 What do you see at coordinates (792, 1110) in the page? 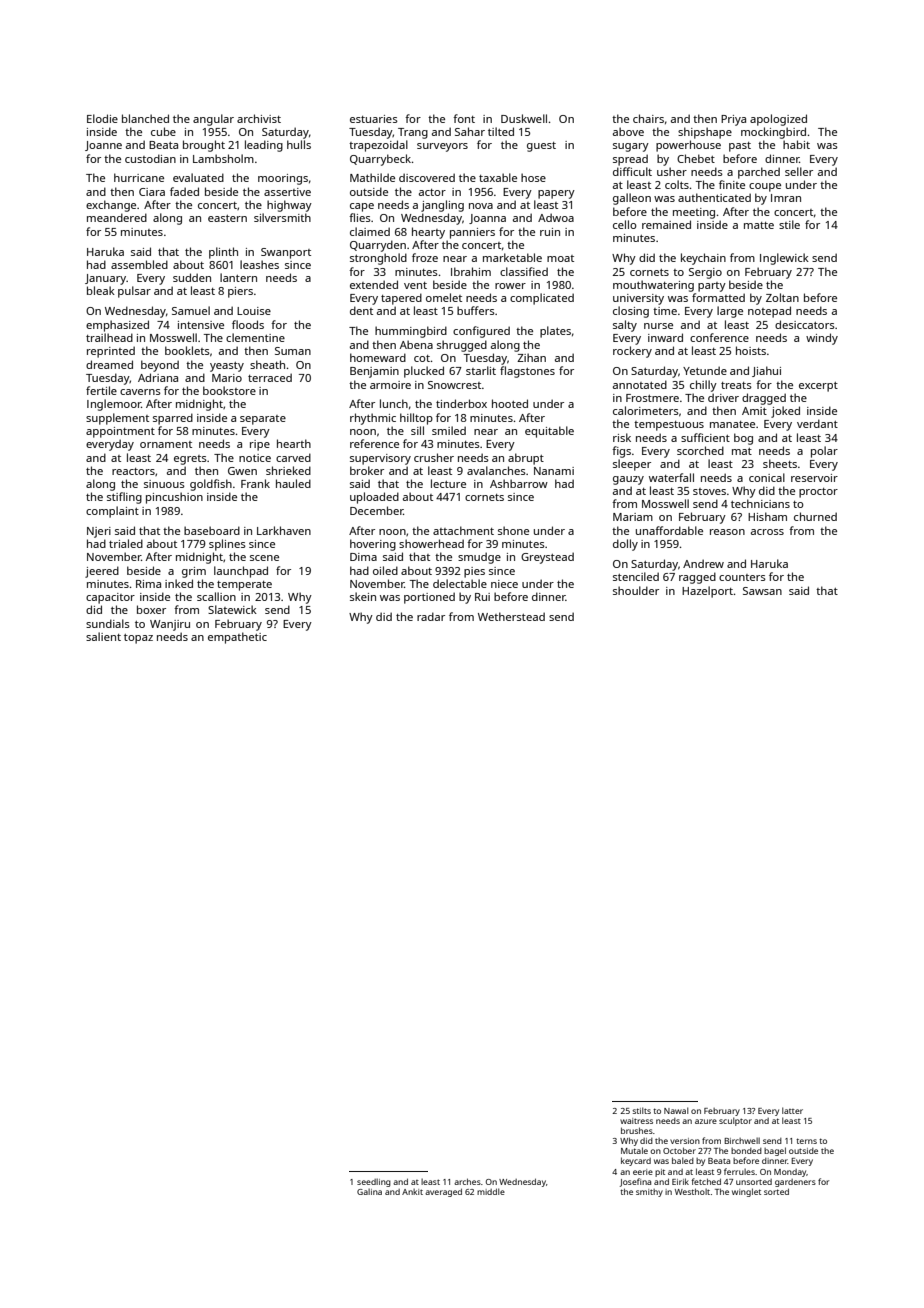
I see `latter` at bounding box center [792, 1110].
